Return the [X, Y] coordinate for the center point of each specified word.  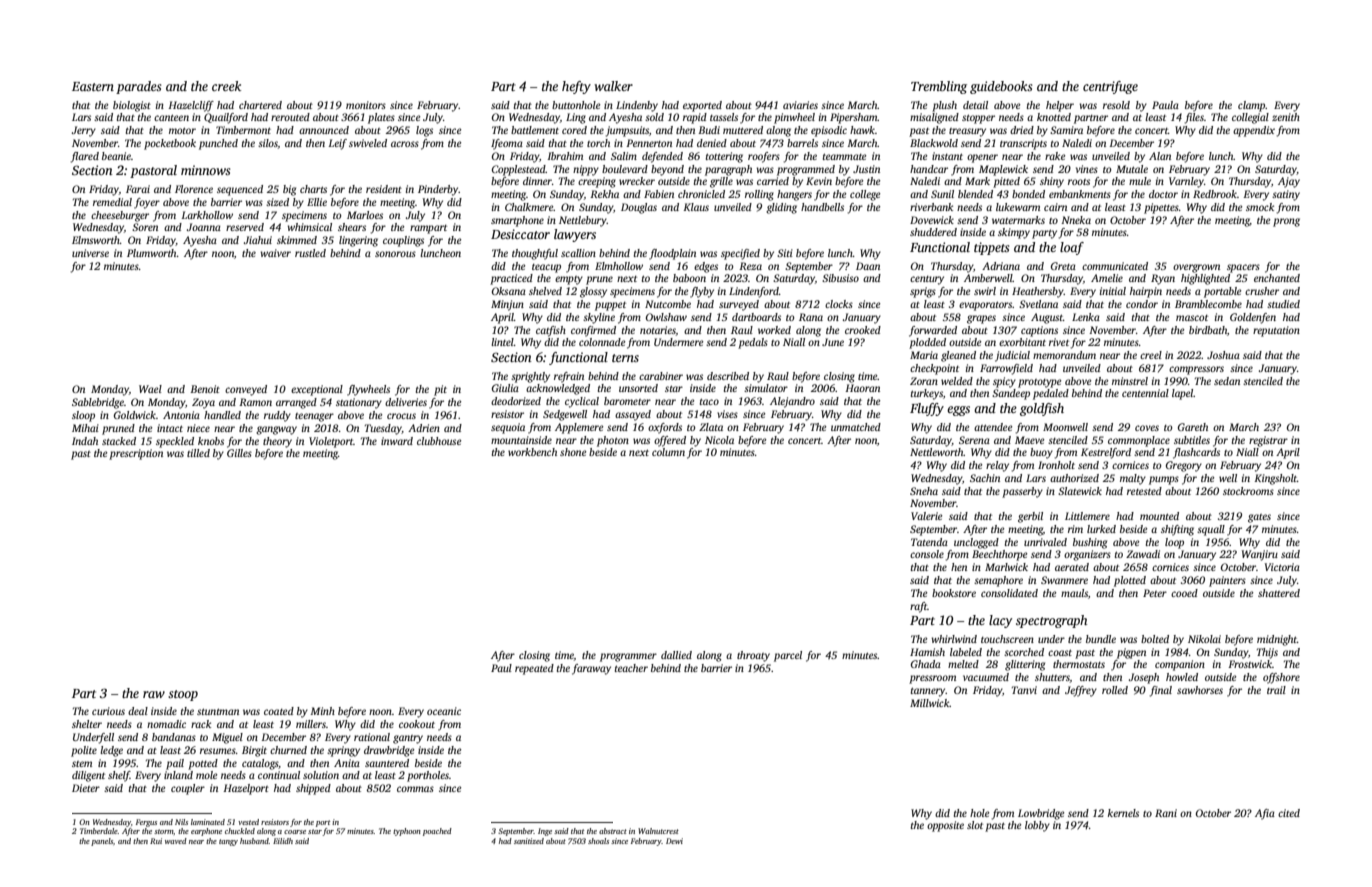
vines [1087, 169]
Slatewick [1080, 491]
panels [102, 842]
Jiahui [258, 240]
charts [313, 189]
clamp [1251, 106]
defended [662, 157]
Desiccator [520, 234]
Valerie [927, 516]
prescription [136, 454]
